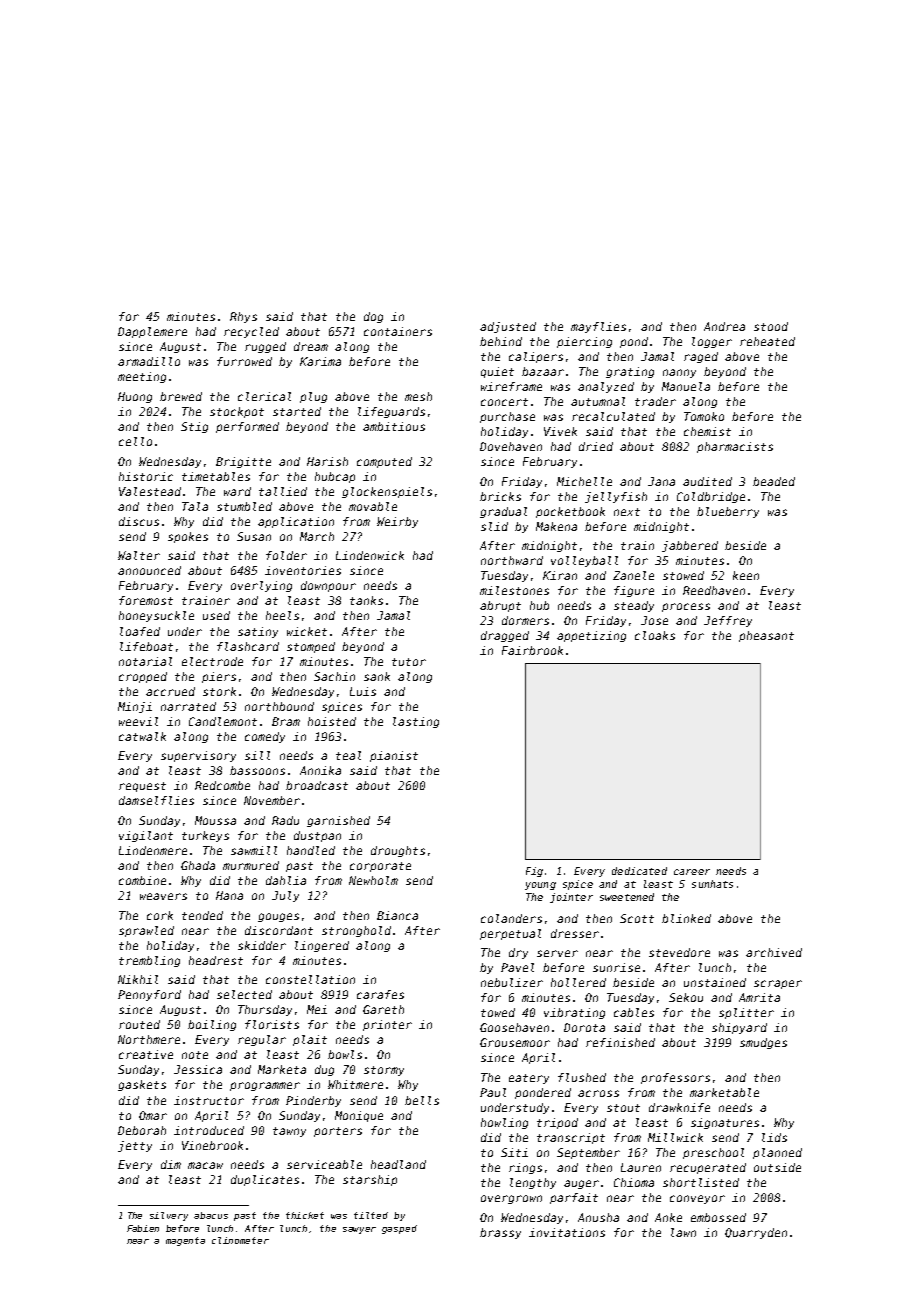 The width and height of the image is (924, 1308). What do you see at coordinates (240, 1240) in the image?
I see `clinometer` at bounding box center [240, 1240].
